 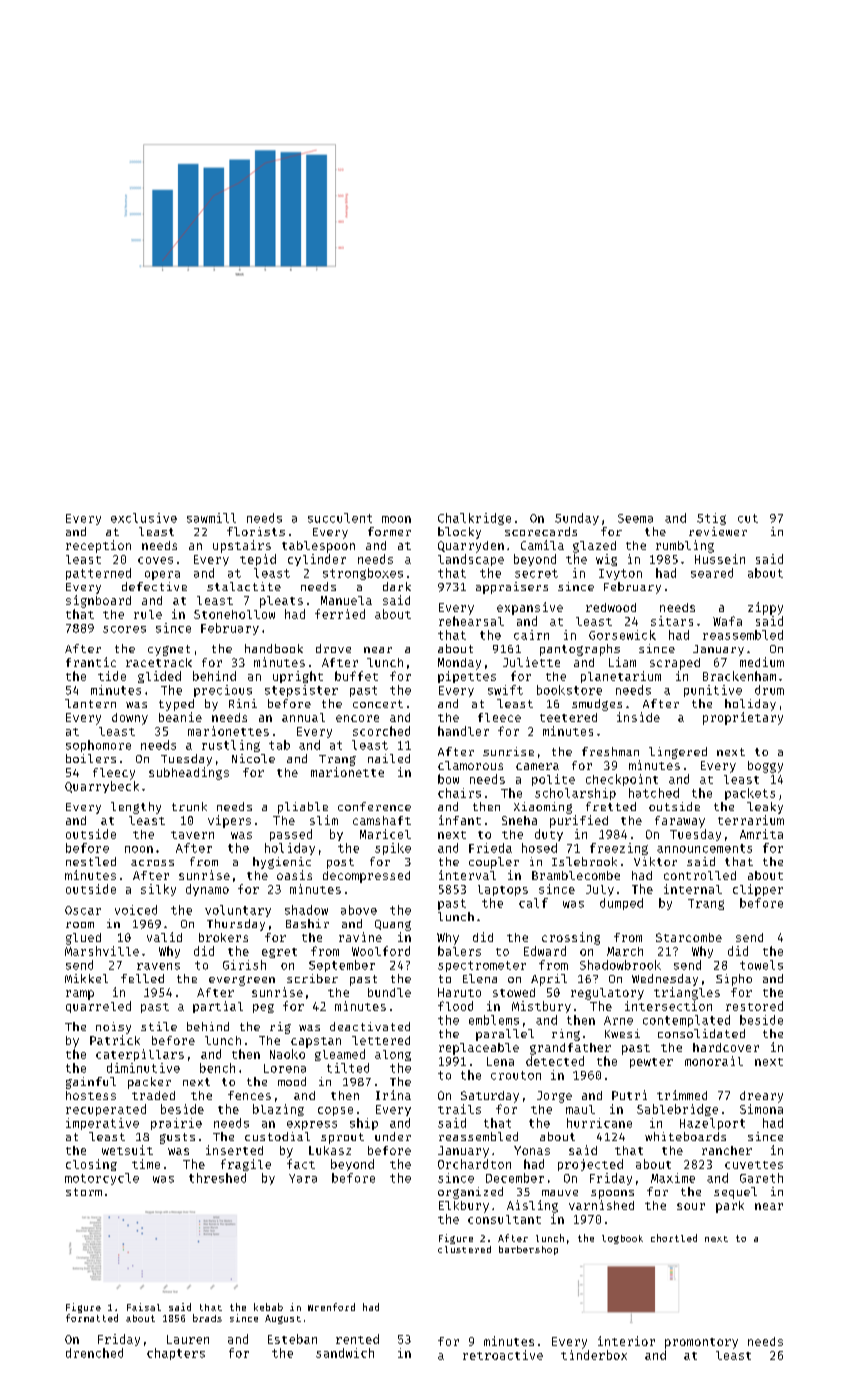 I want to click on Chalkridge, so click(x=474, y=519).
